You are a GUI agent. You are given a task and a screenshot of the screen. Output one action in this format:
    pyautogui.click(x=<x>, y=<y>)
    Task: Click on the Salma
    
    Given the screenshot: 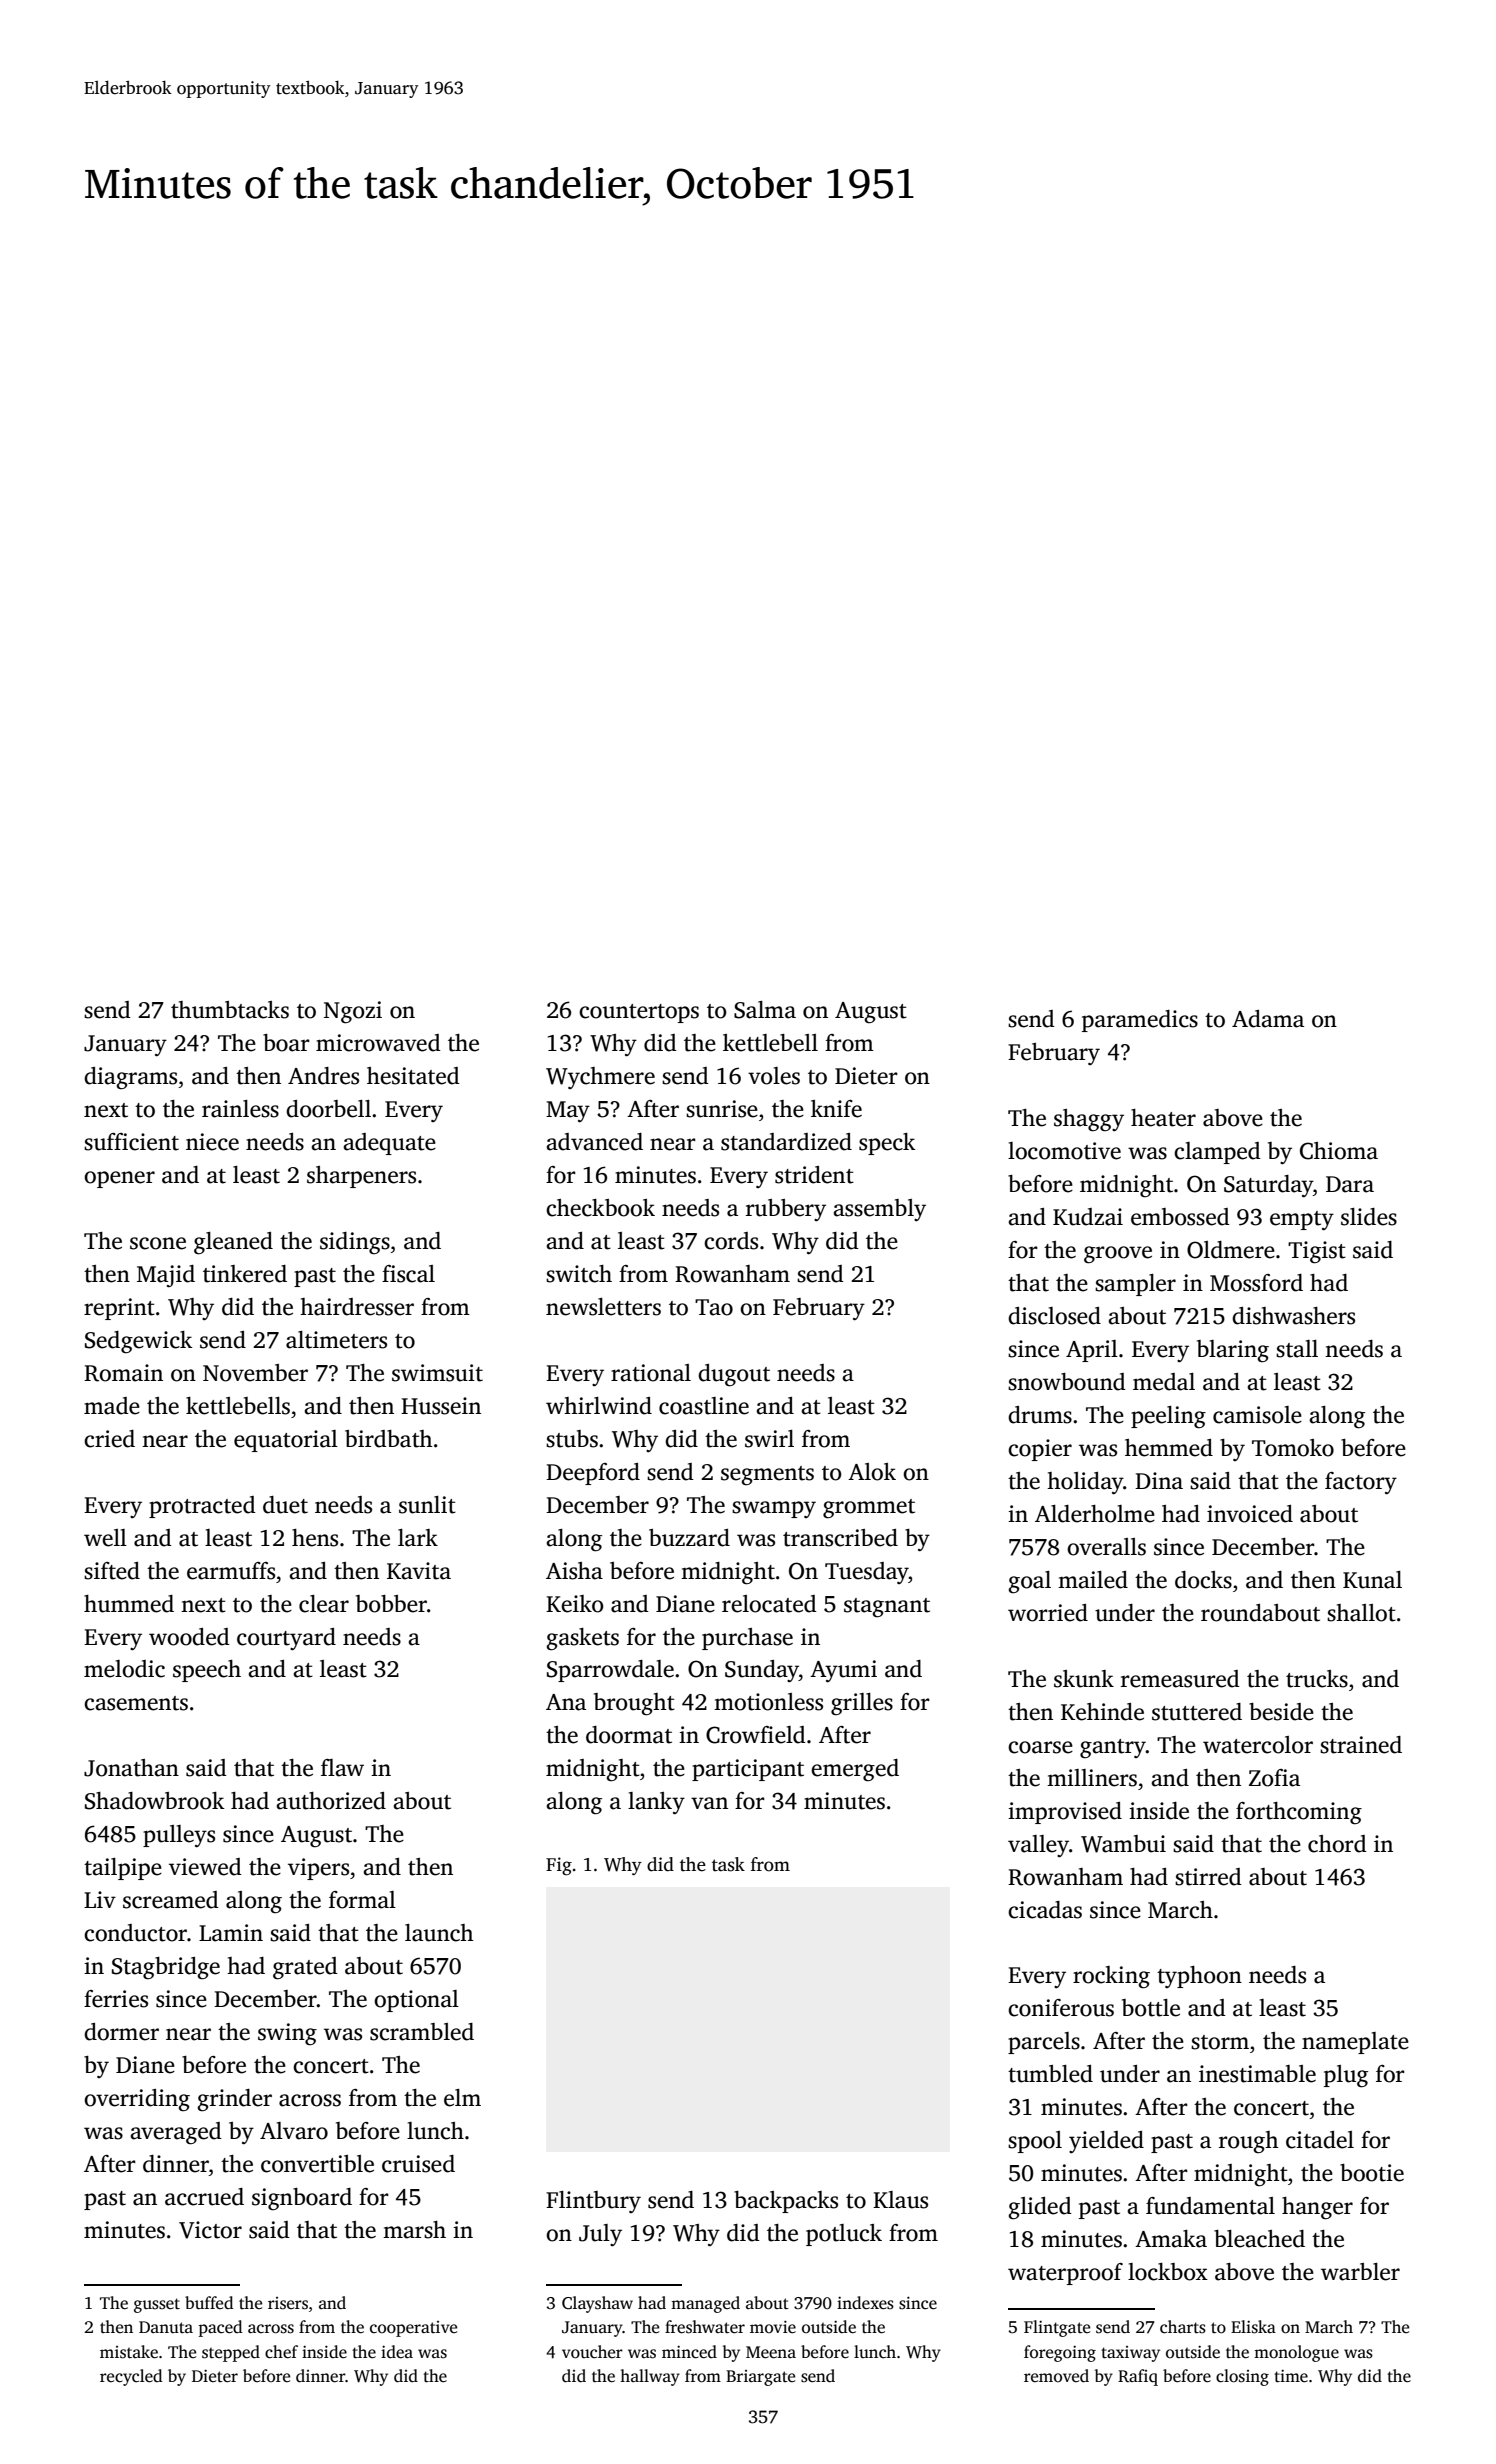 What is the action you would take?
    pyautogui.click(x=765, y=1010)
